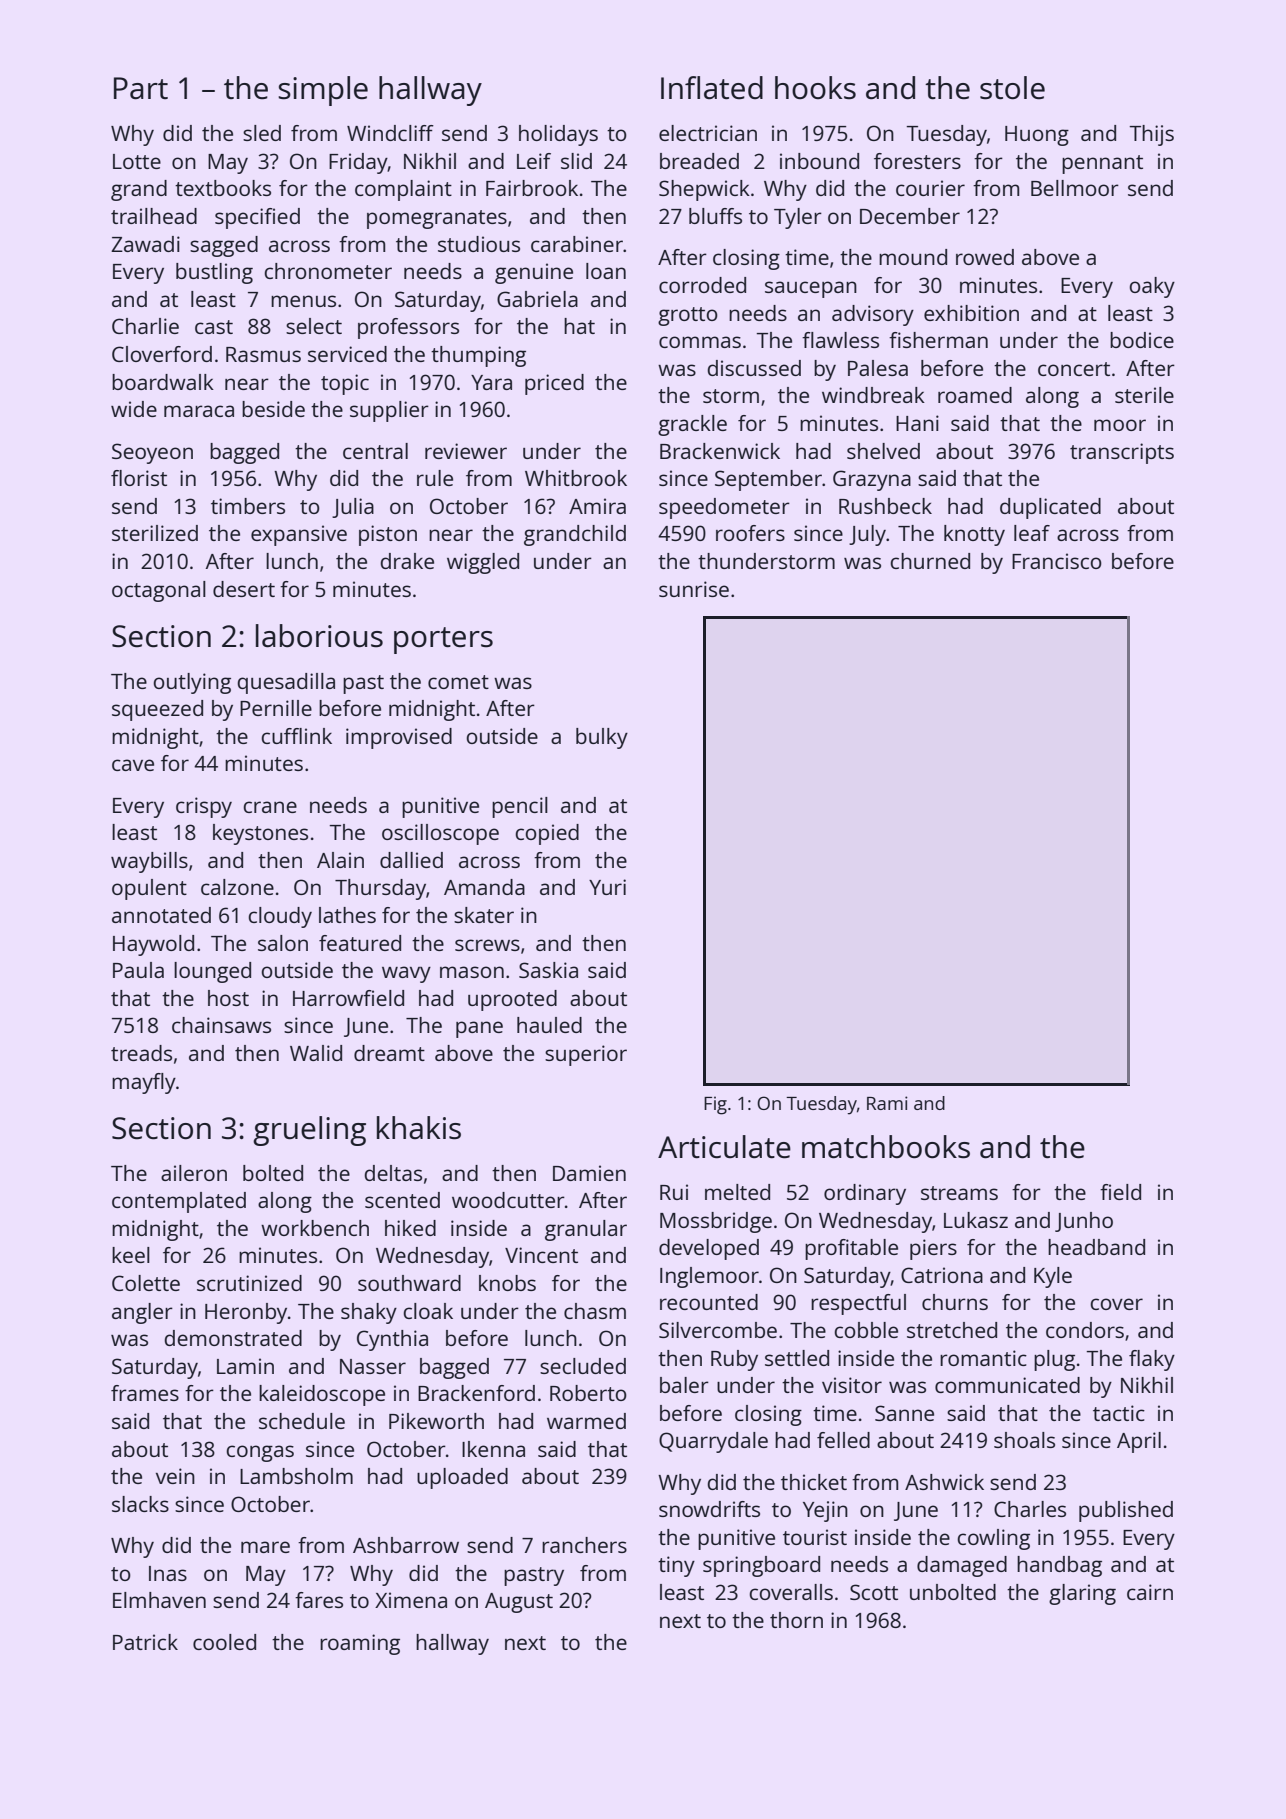 The image size is (1286, 1819). I want to click on comet, so click(458, 682).
